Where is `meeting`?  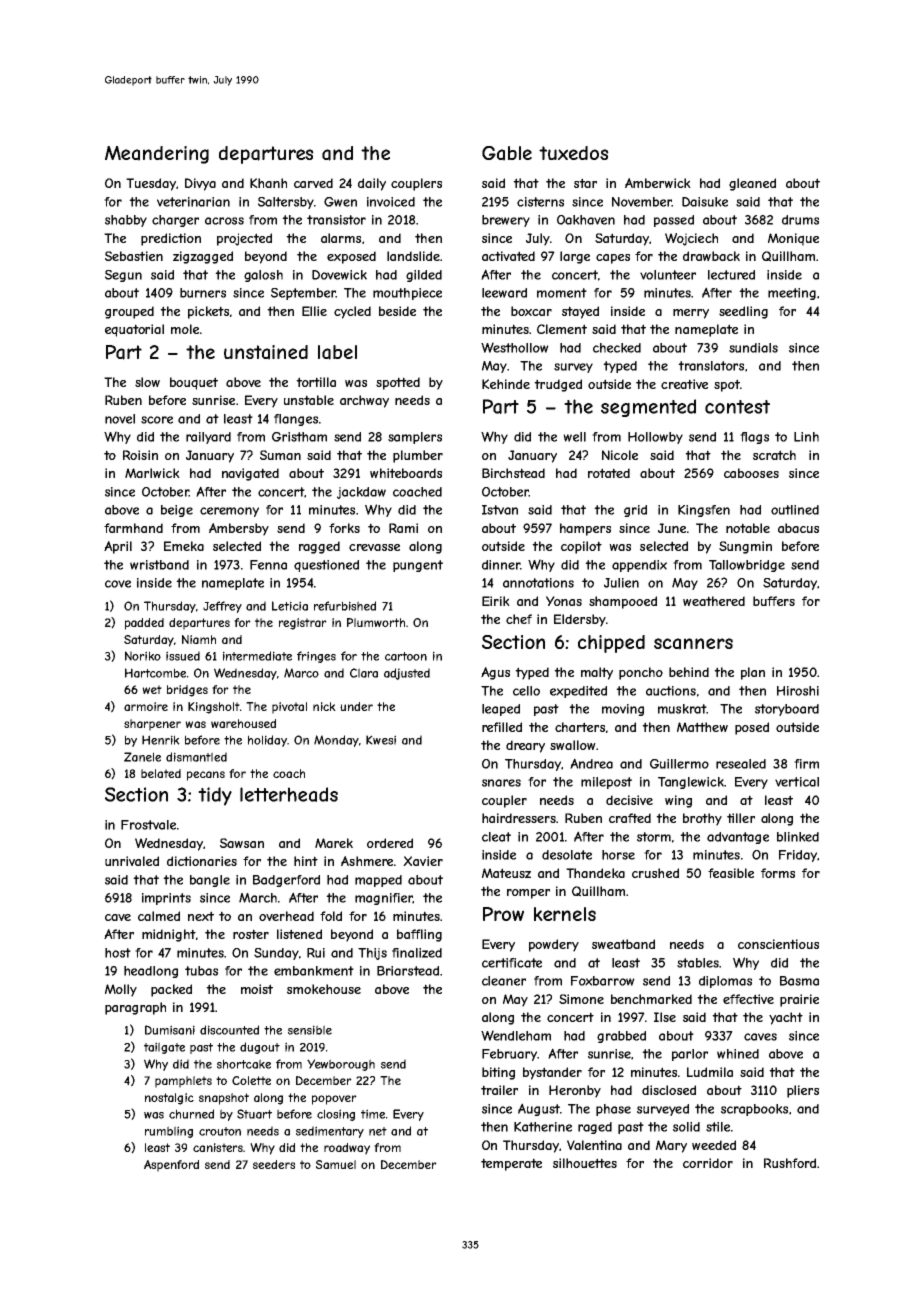 meeting is located at coordinates (792, 294).
